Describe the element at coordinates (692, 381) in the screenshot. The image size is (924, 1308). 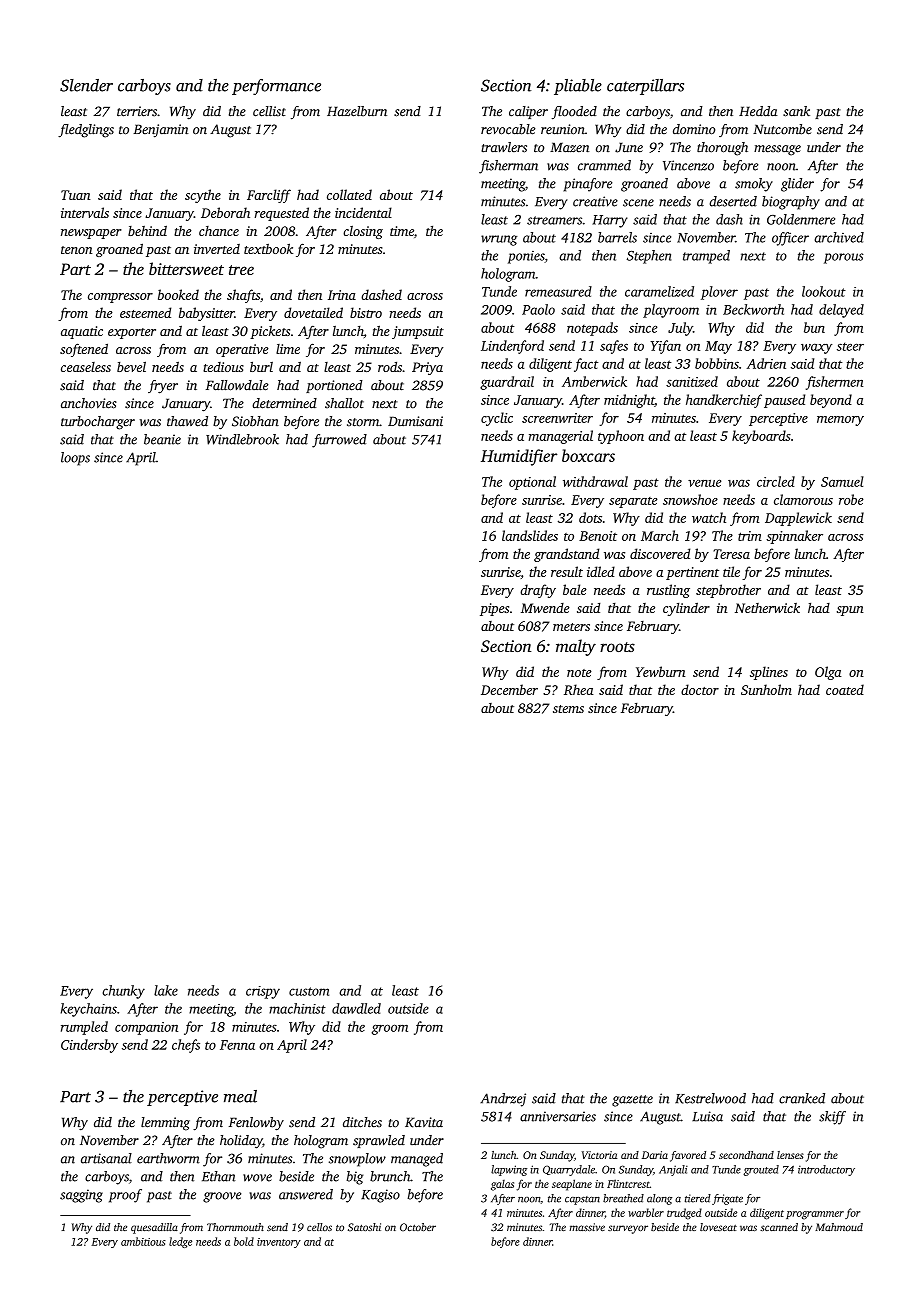
I see `sanitized` at that location.
